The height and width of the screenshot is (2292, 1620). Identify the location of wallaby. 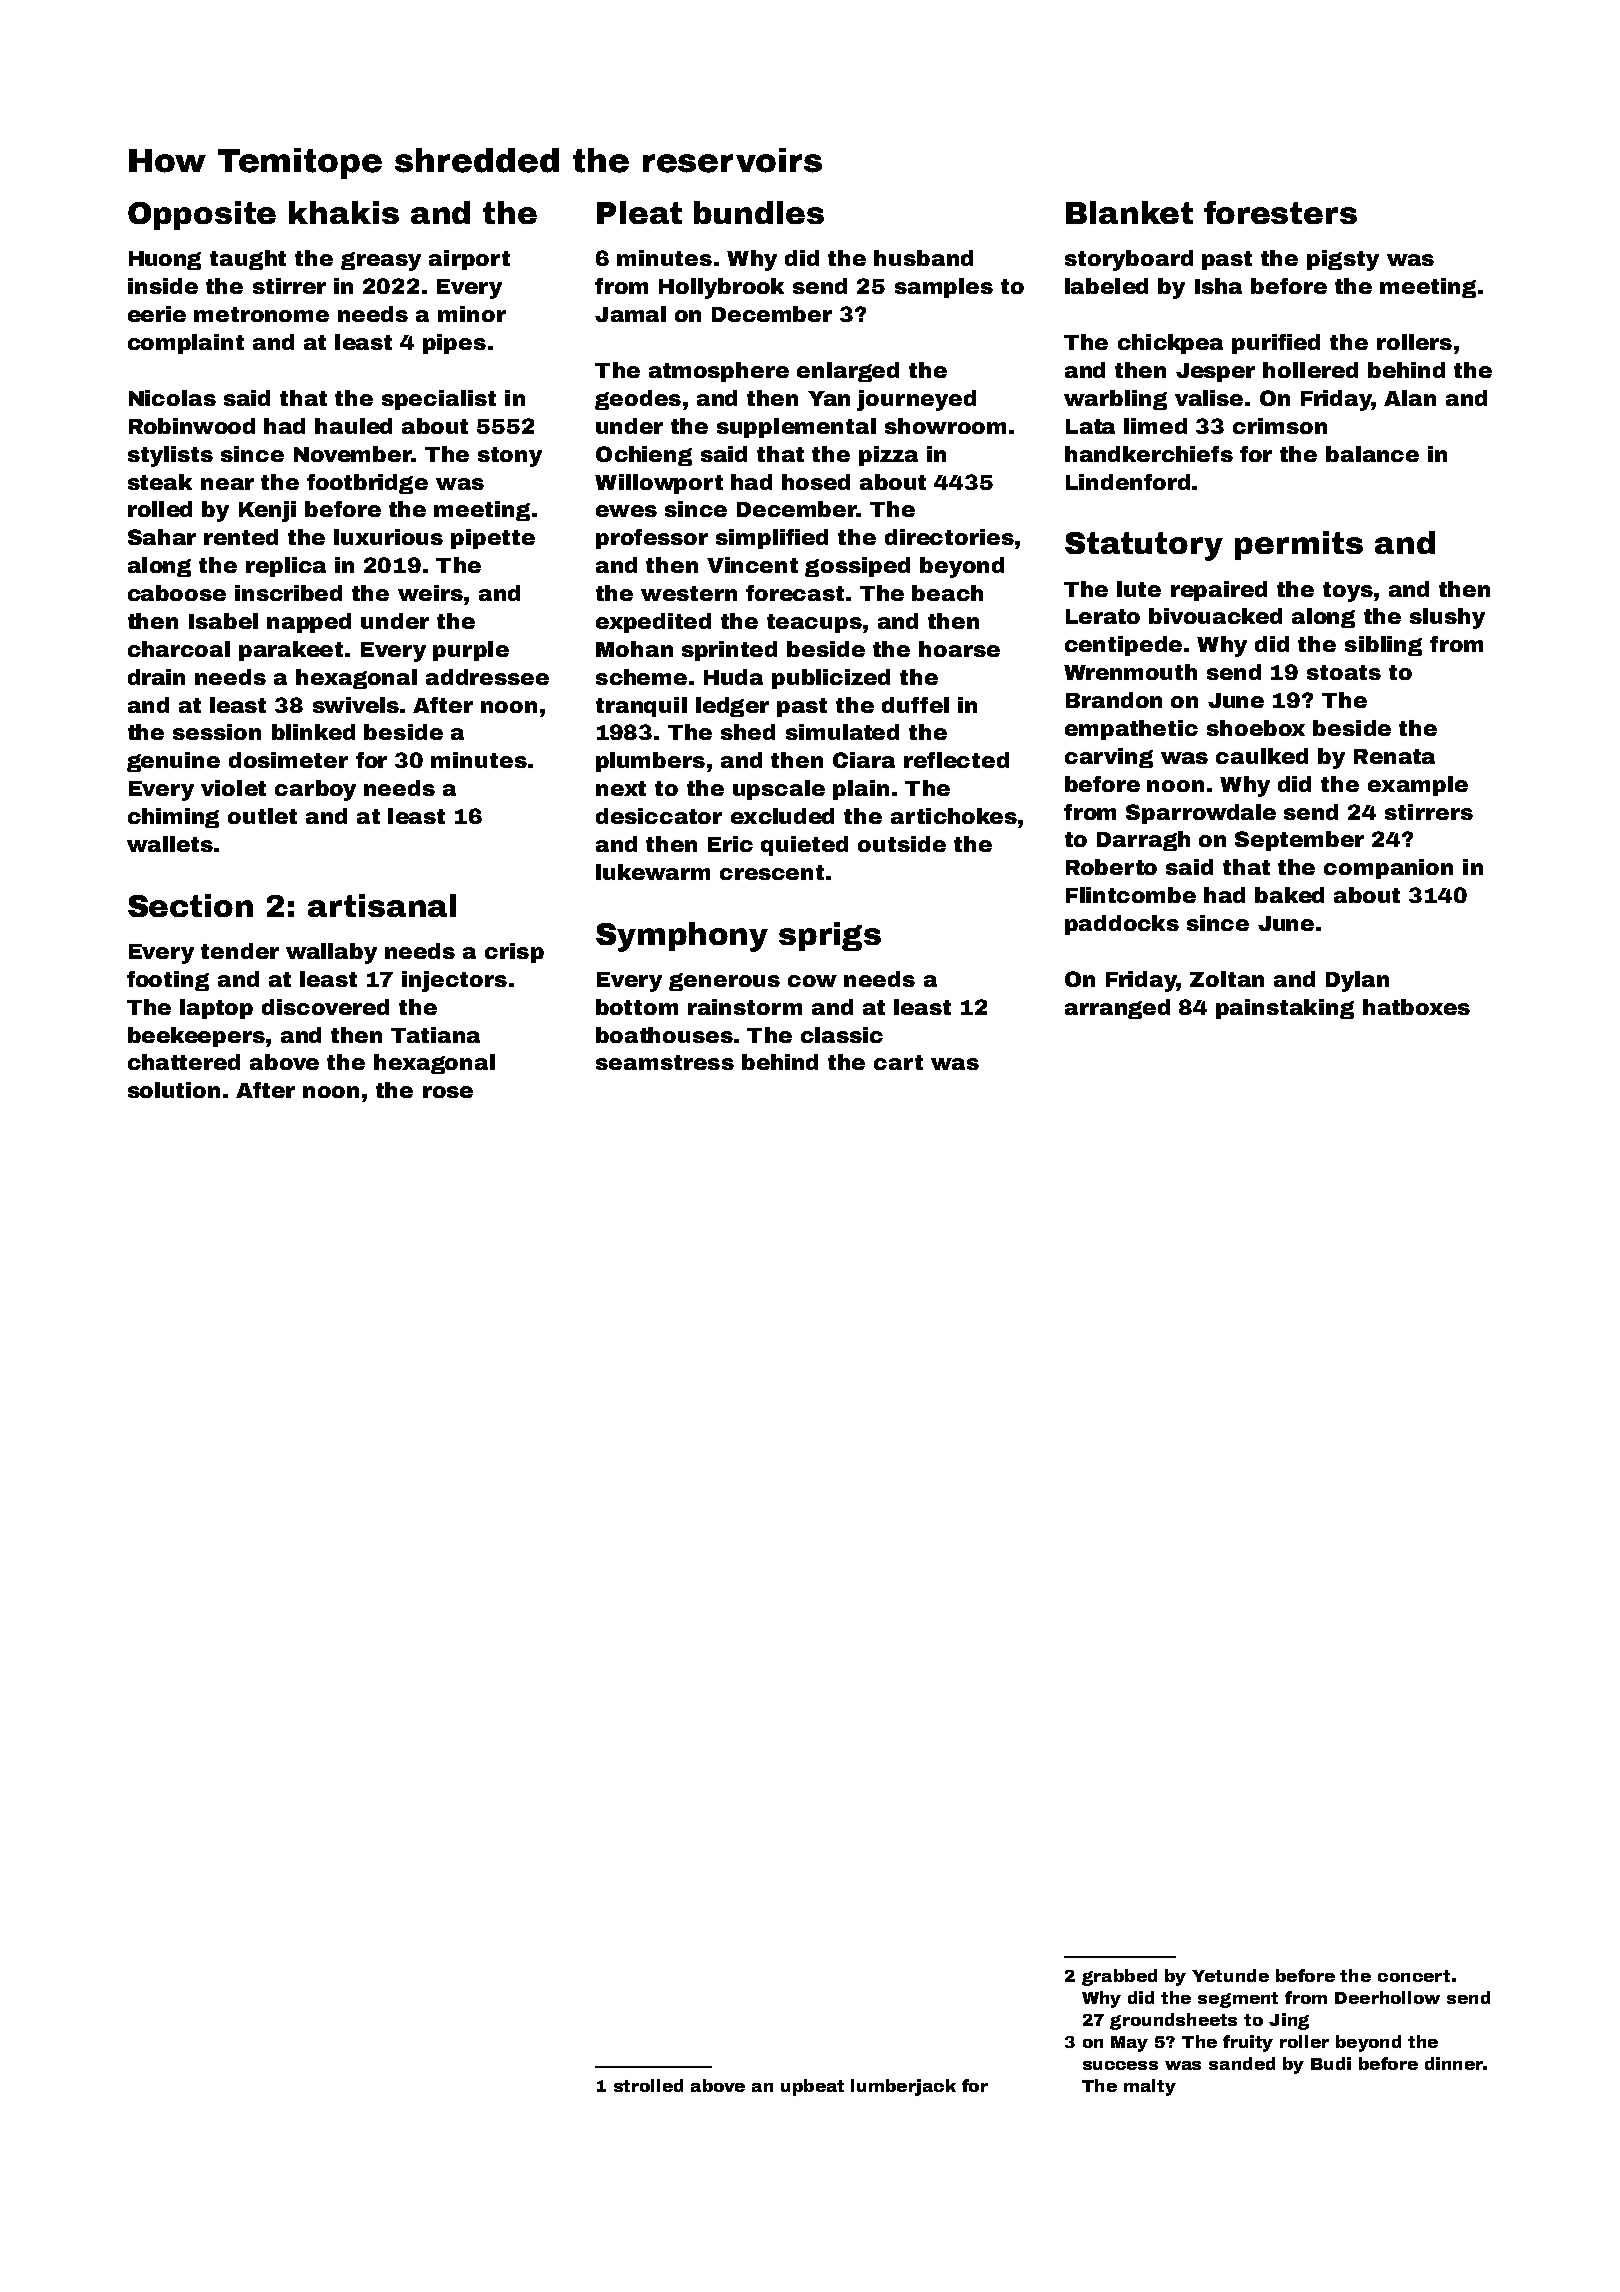
(331, 953).
